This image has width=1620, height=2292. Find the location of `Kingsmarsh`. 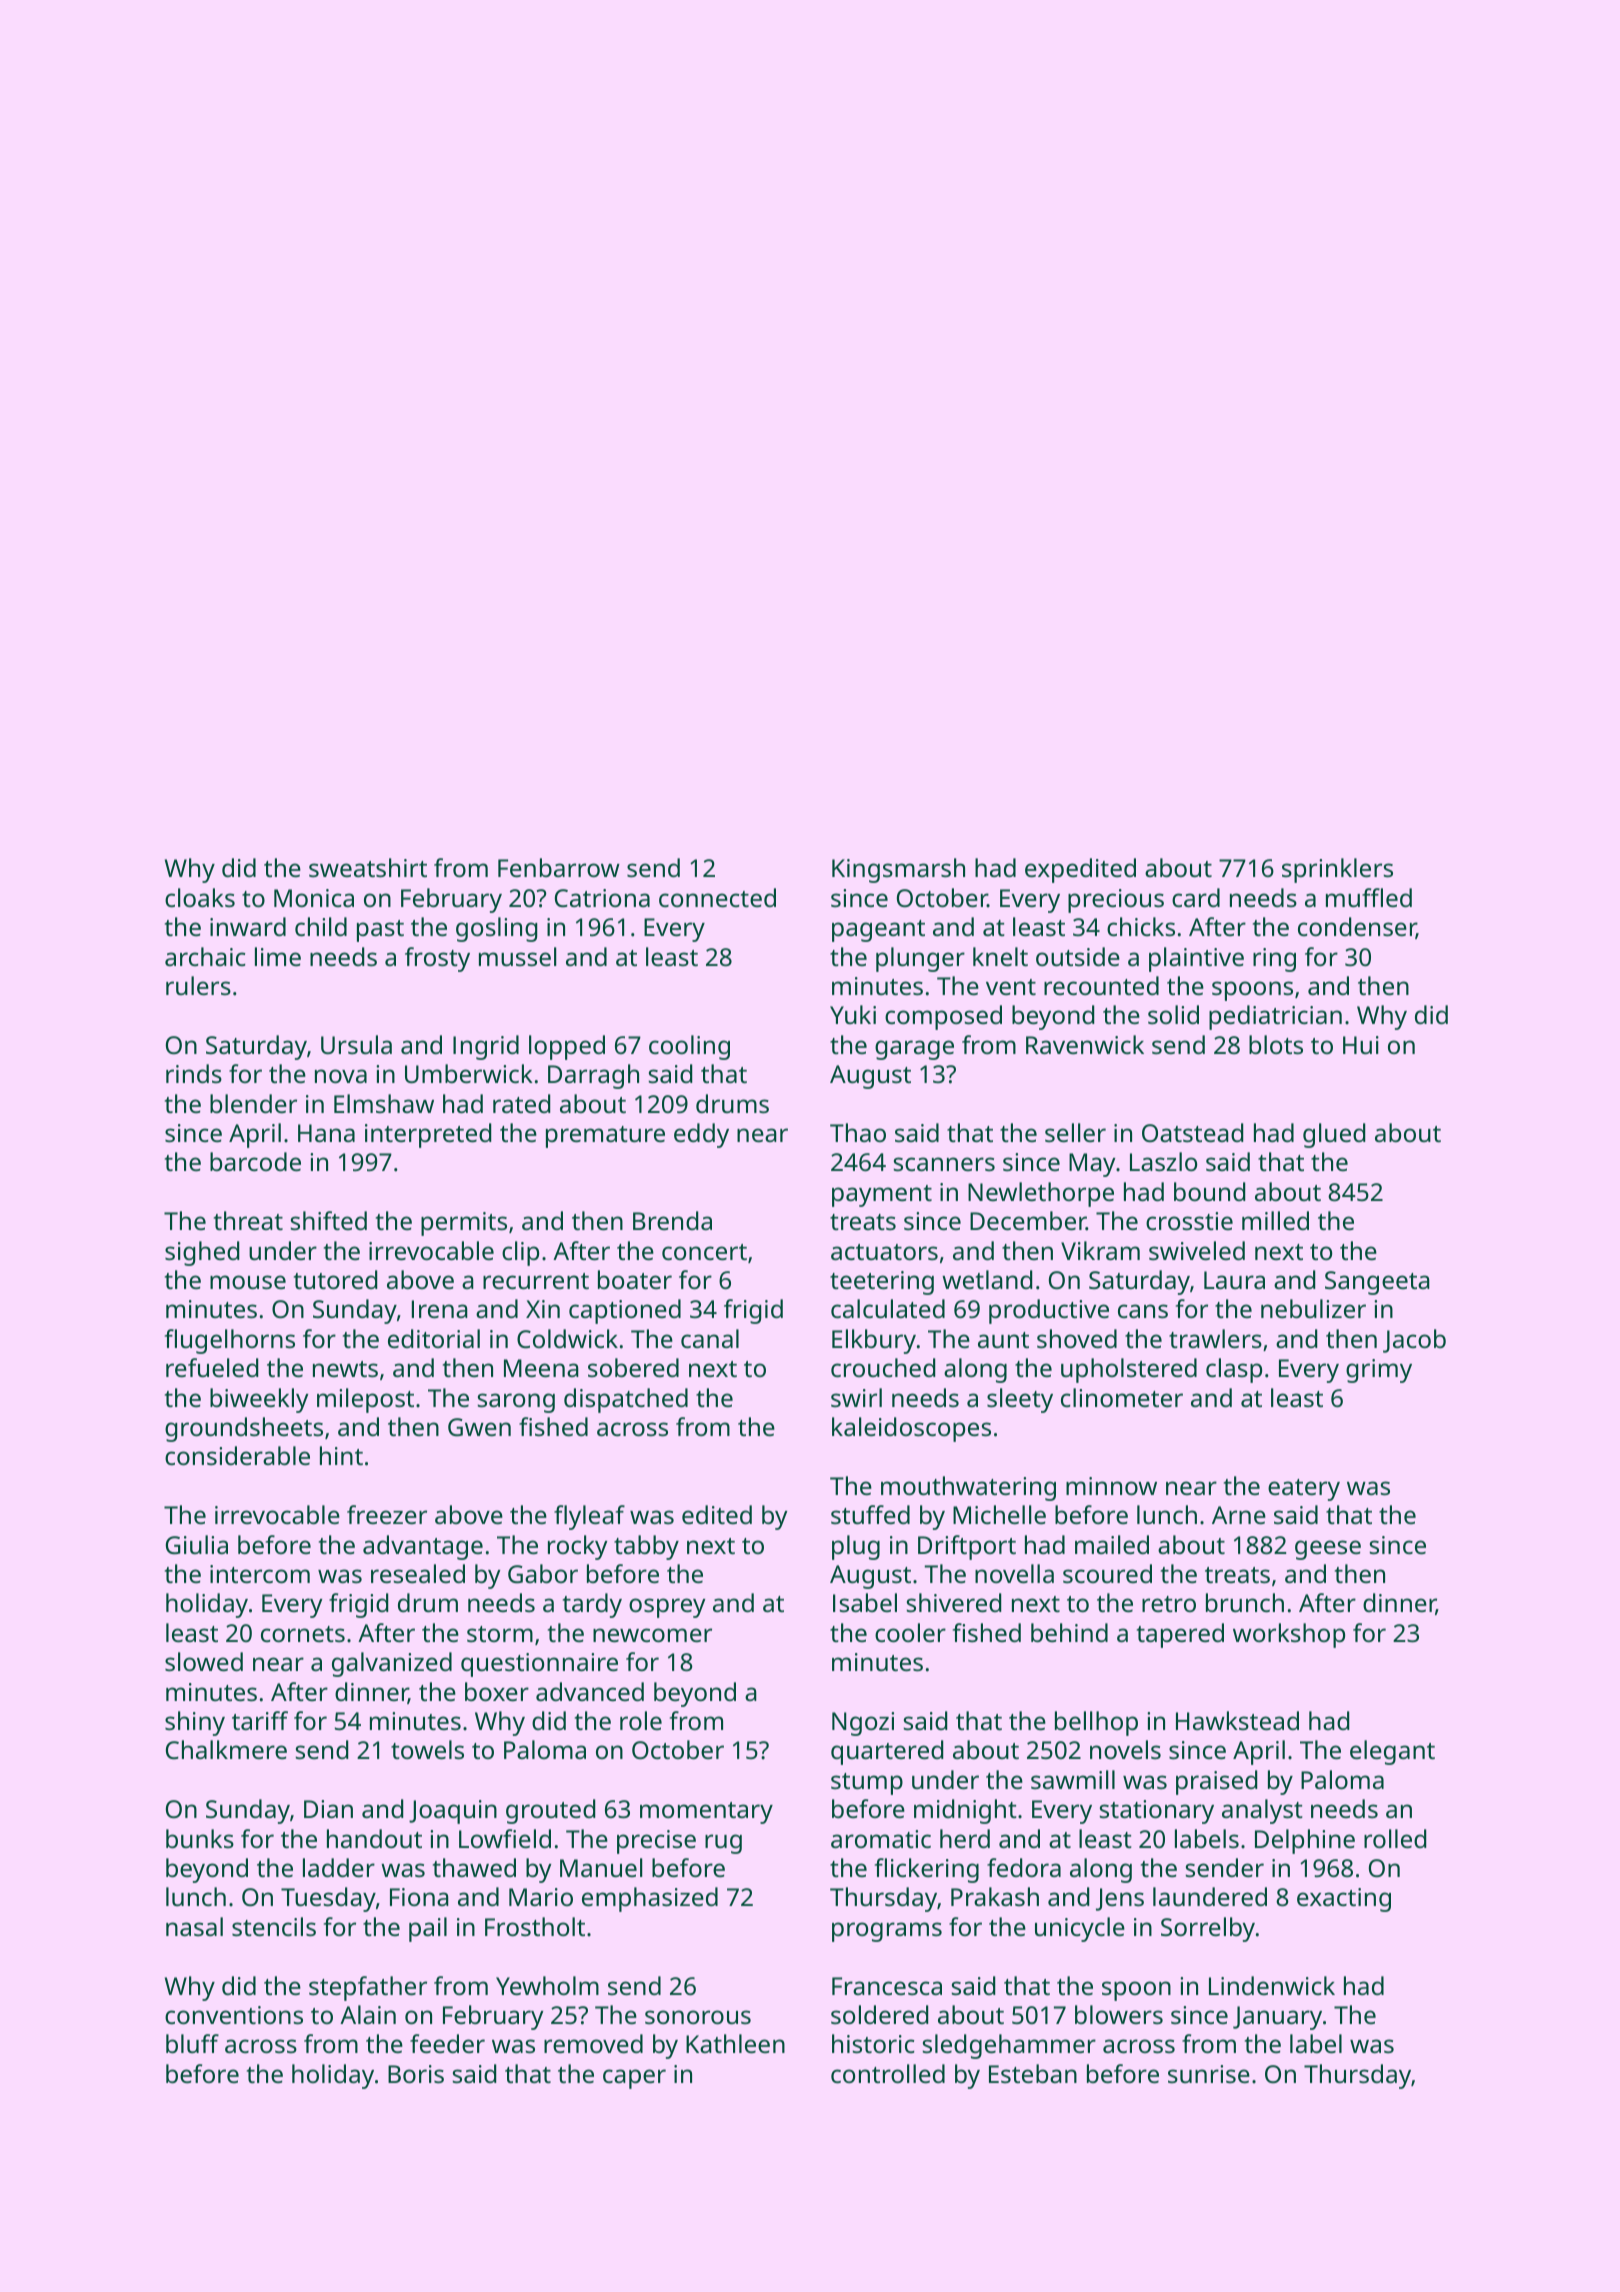

Kingsmarsh is located at coordinates (898, 870).
